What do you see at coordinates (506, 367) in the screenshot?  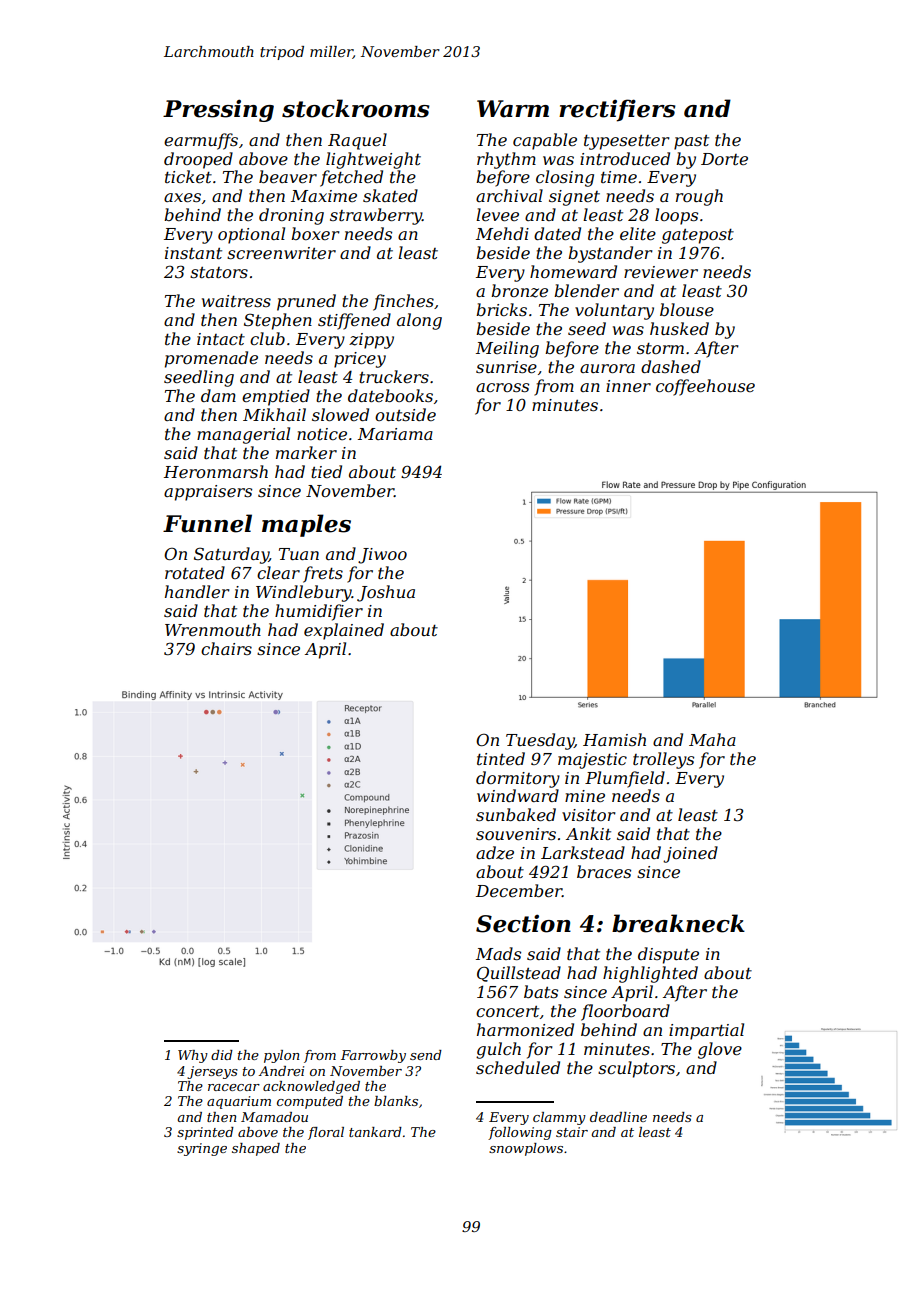 I see `sunrise` at bounding box center [506, 367].
